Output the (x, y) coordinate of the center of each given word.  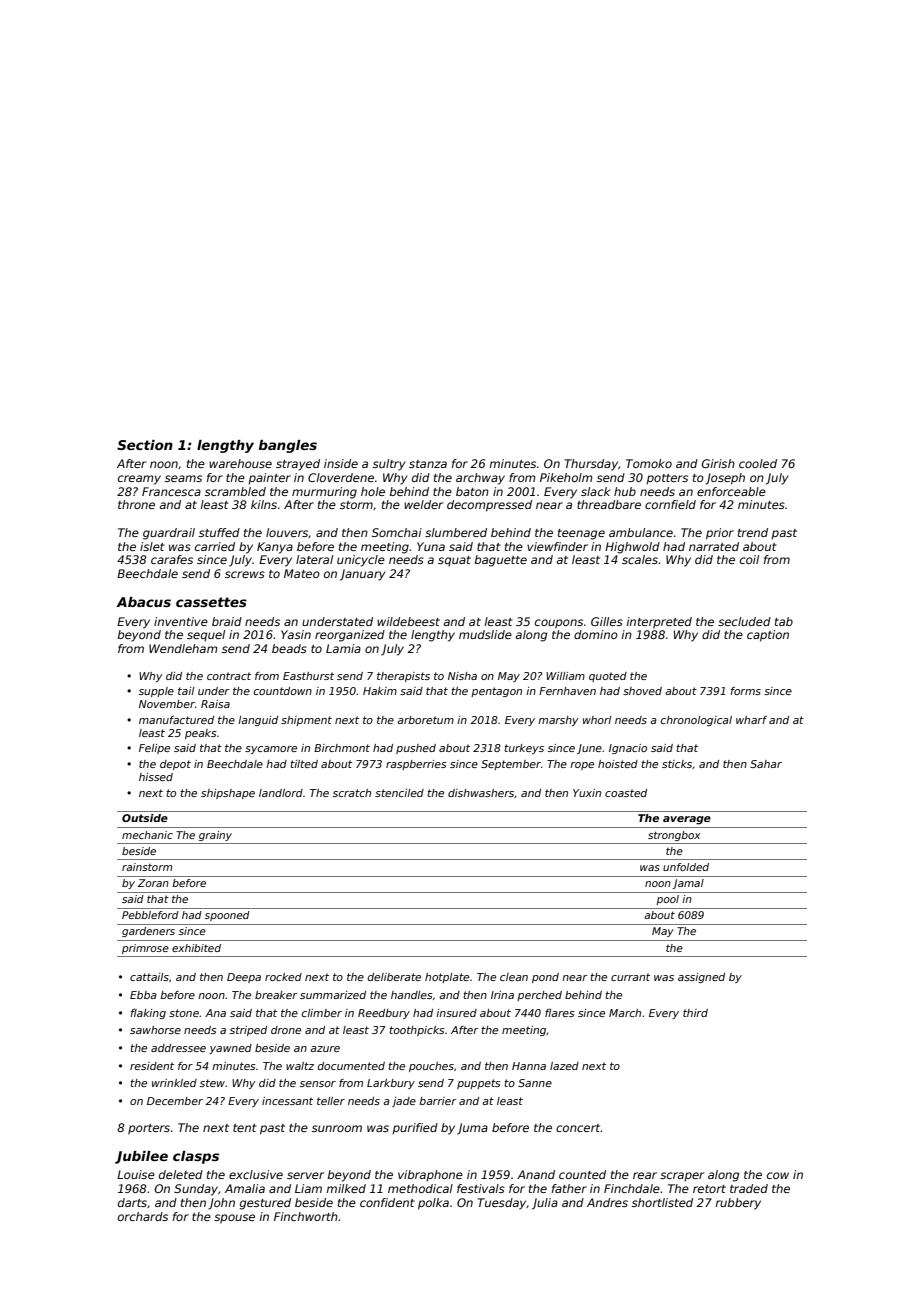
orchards (143, 1216)
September (511, 765)
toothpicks (416, 1031)
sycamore (271, 750)
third (695, 1013)
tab (784, 621)
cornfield (670, 504)
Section (145, 445)
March (625, 1013)
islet (152, 546)
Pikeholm (566, 477)
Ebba (143, 995)
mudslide (485, 634)
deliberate (394, 977)
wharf (751, 720)
